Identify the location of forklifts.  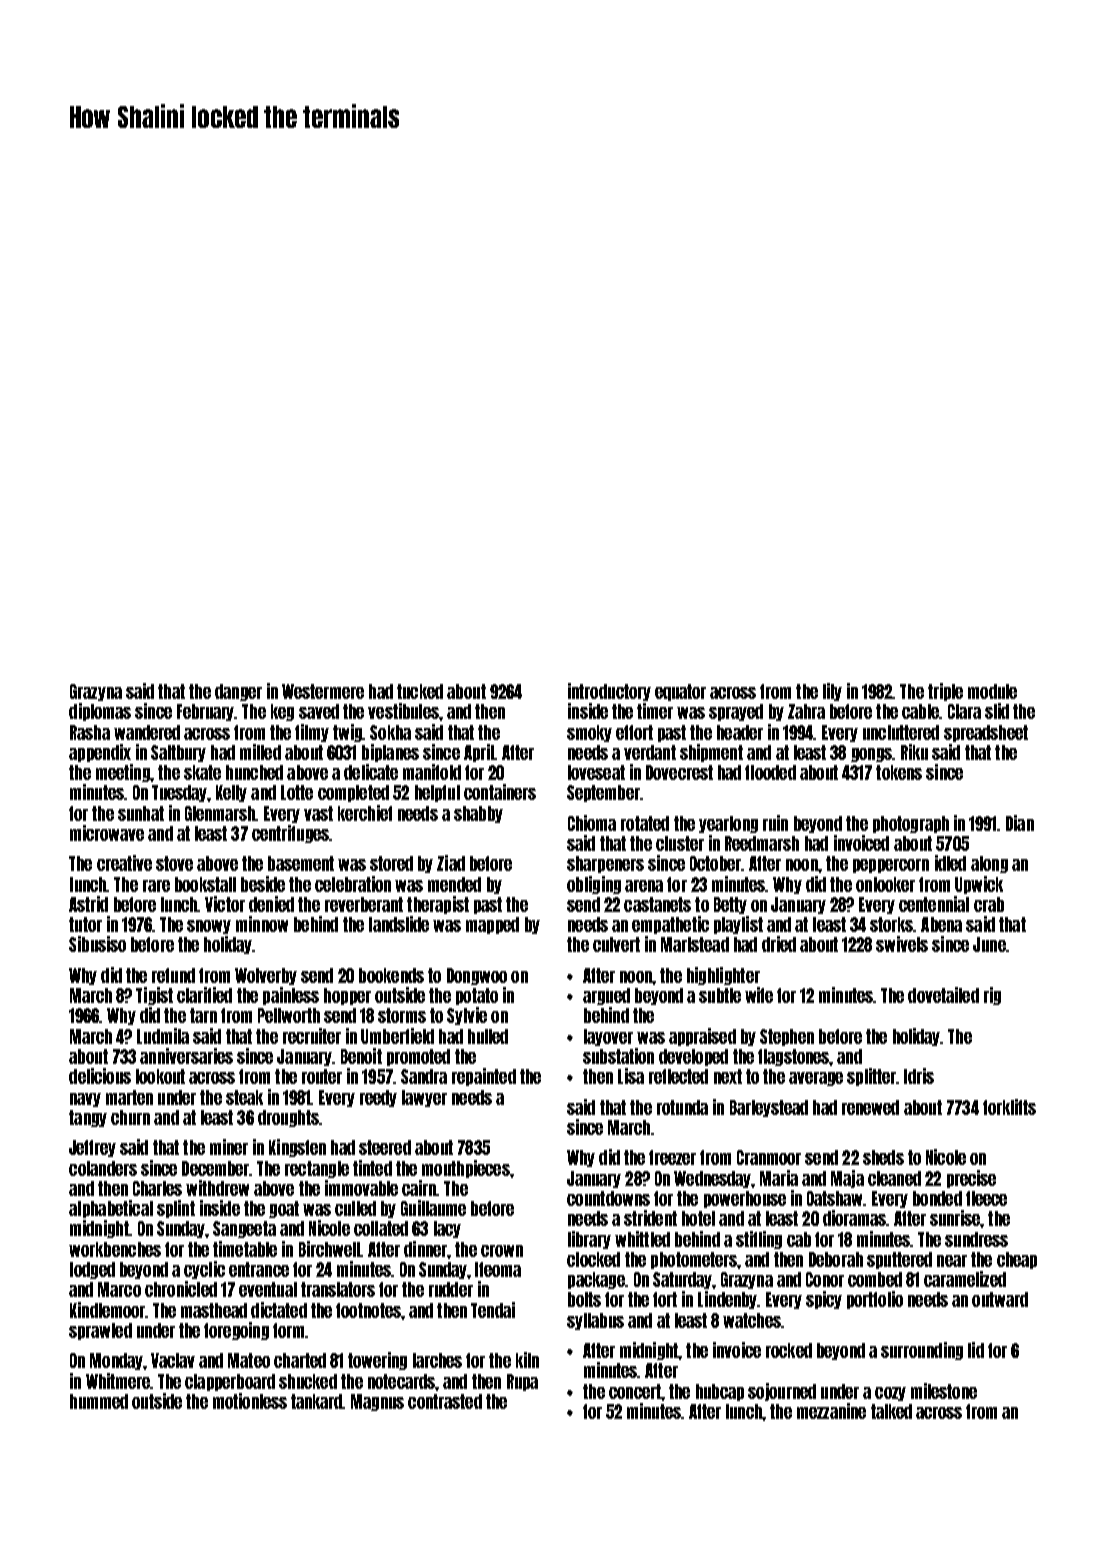
(1009, 1107).
